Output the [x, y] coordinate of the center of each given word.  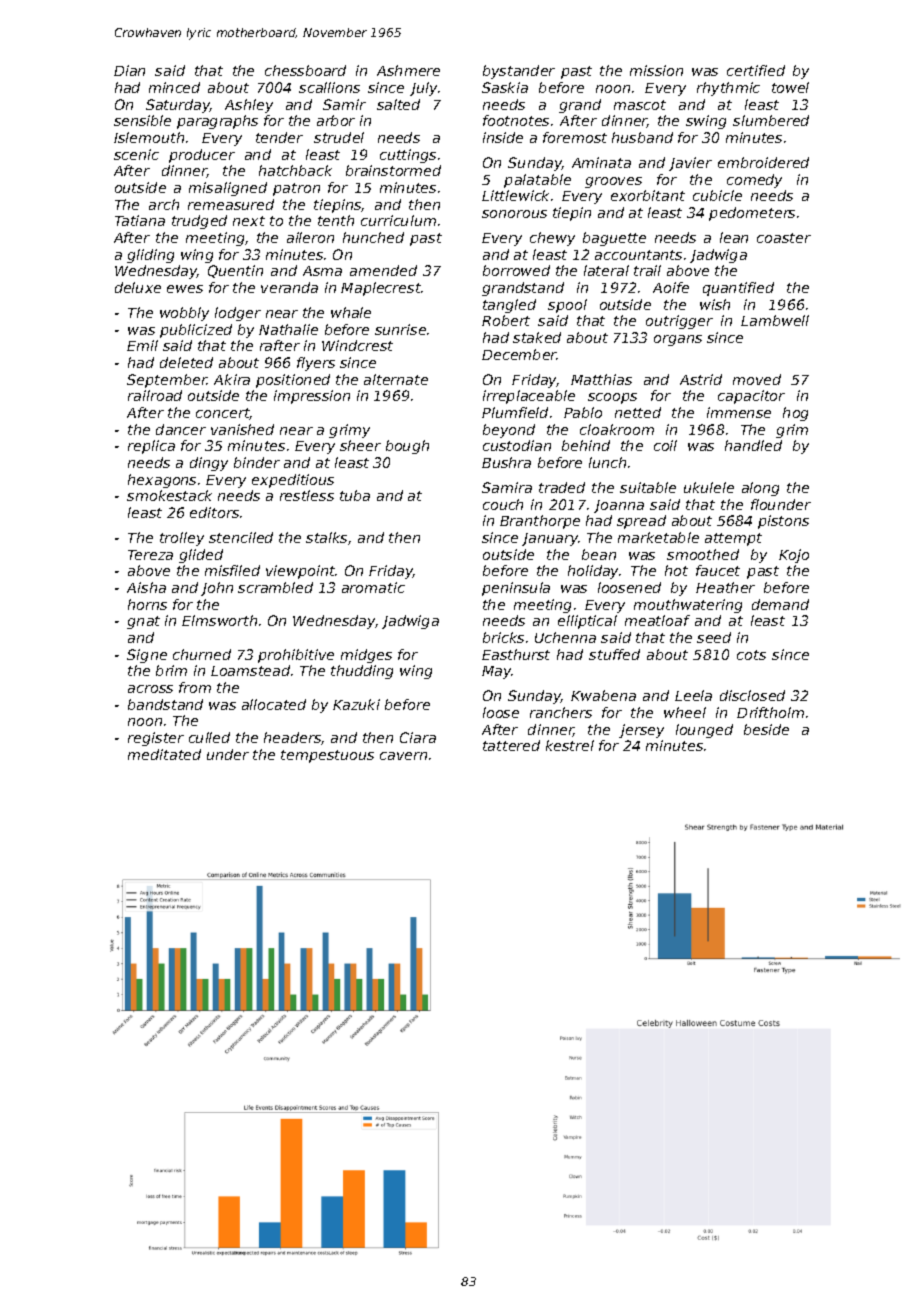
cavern [403, 756]
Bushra [506, 462]
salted [398, 104]
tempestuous [327, 756]
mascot [640, 105]
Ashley [249, 106]
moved [757, 379]
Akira [232, 379]
